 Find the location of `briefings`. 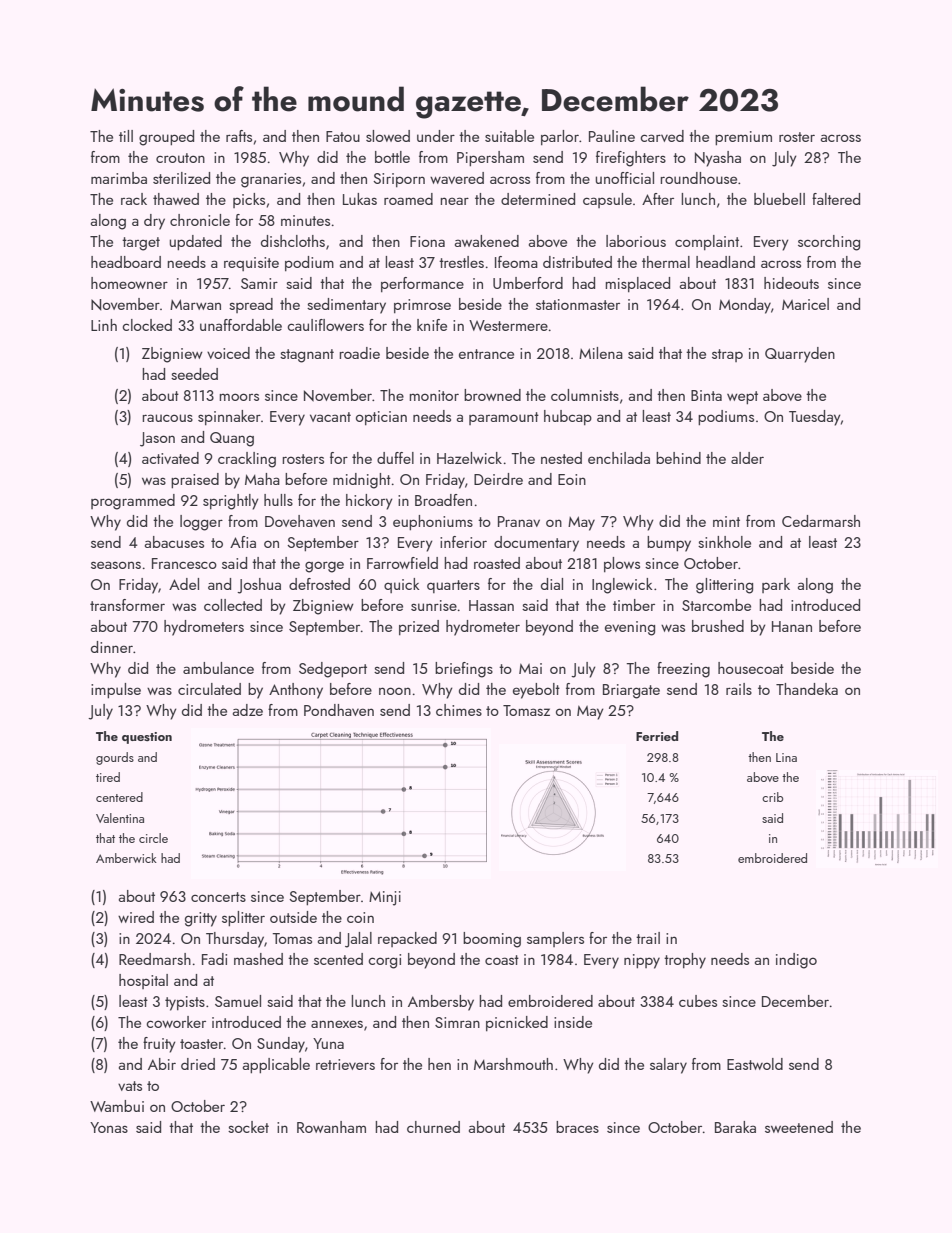

briefings is located at coordinates (464, 670).
